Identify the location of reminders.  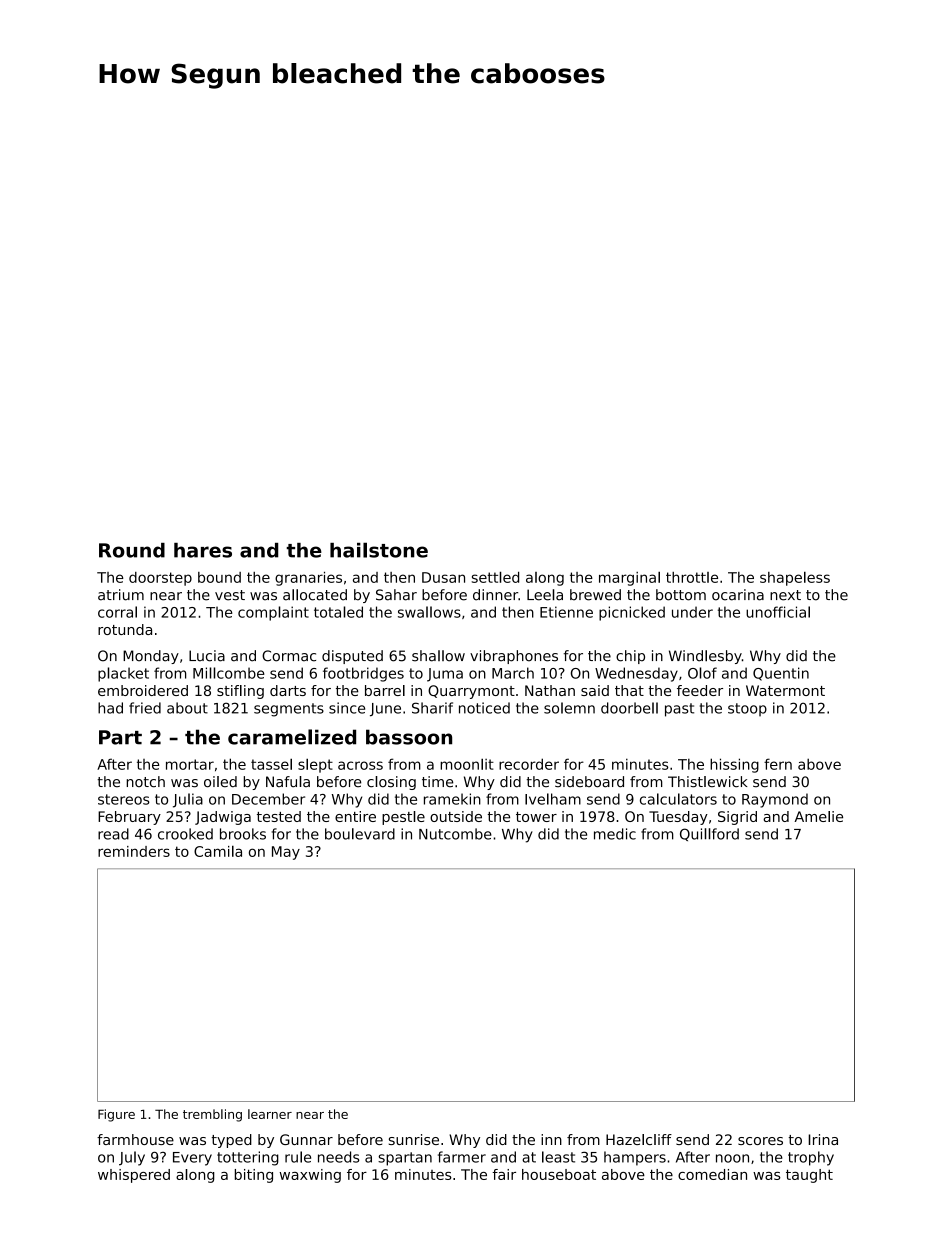
(134, 851).
